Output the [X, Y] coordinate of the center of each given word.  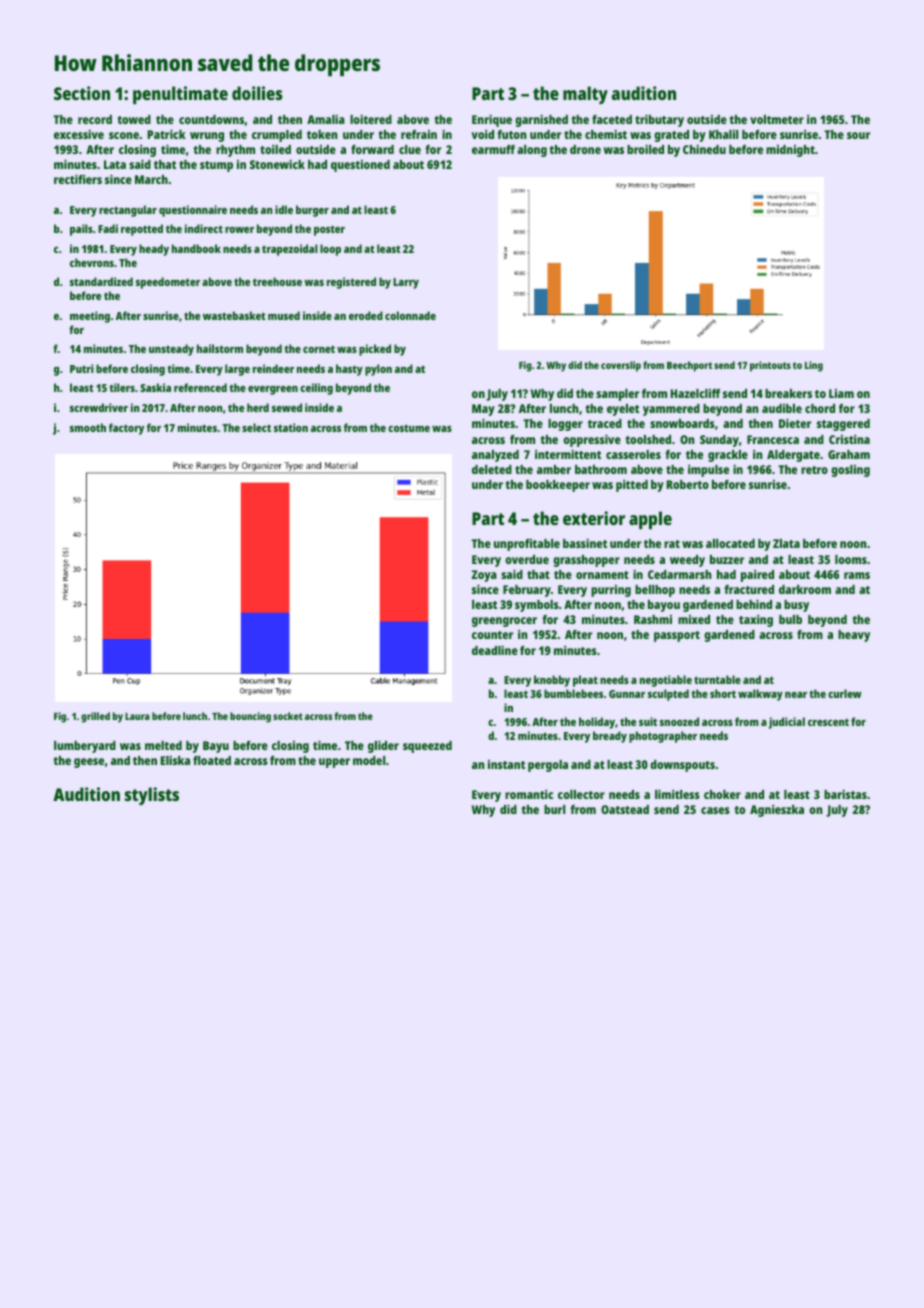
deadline [495, 650]
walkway [760, 695]
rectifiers [78, 179]
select [256, 427]
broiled [645, 149]
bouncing [250, 717]
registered [351, 283]
